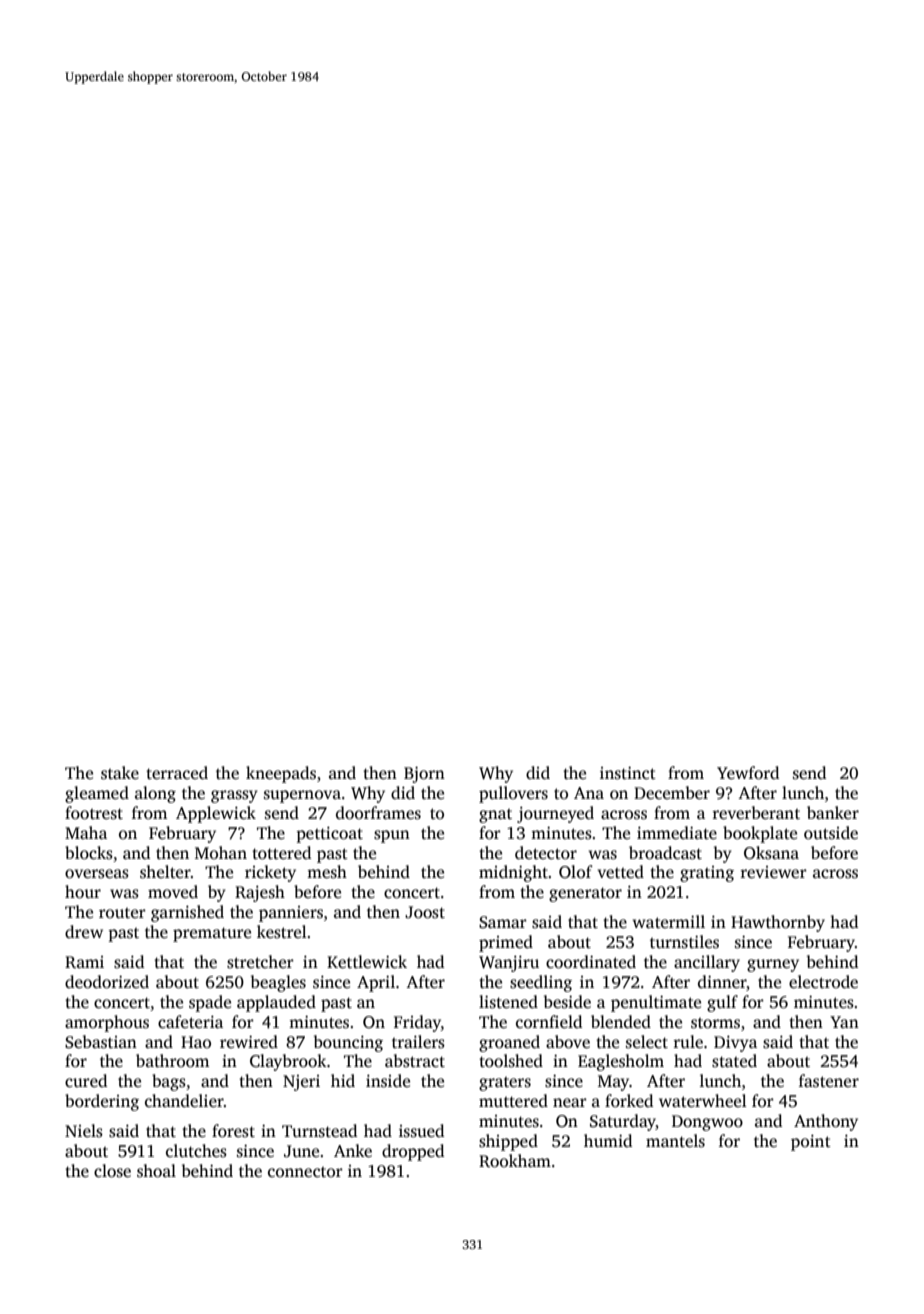 This image has height=1314, width=924. Describe the element at coordinates (172, 1061) in the image. I see `bathroom` at that location.
